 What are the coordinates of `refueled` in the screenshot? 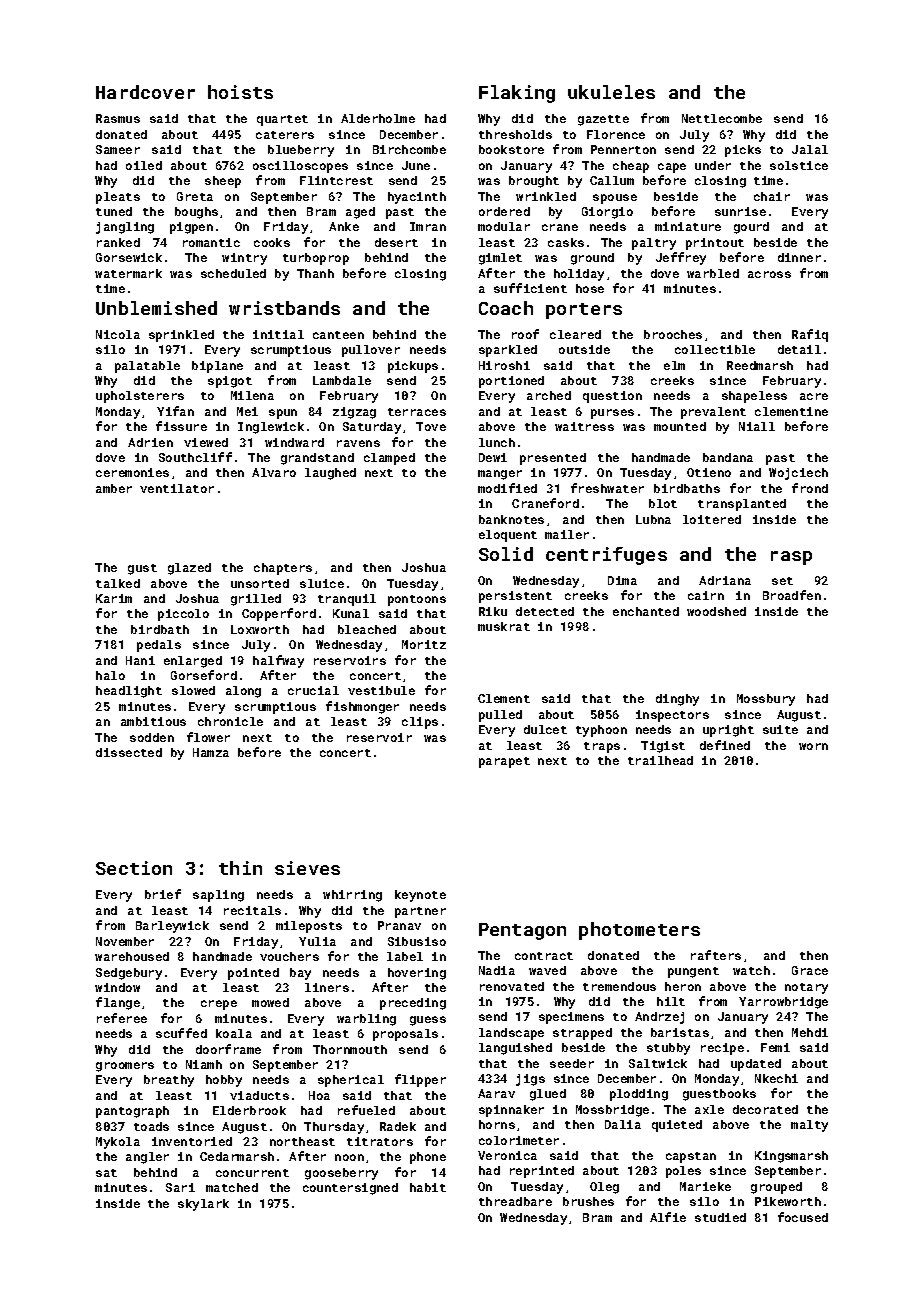 It's located at (366, 1110).
